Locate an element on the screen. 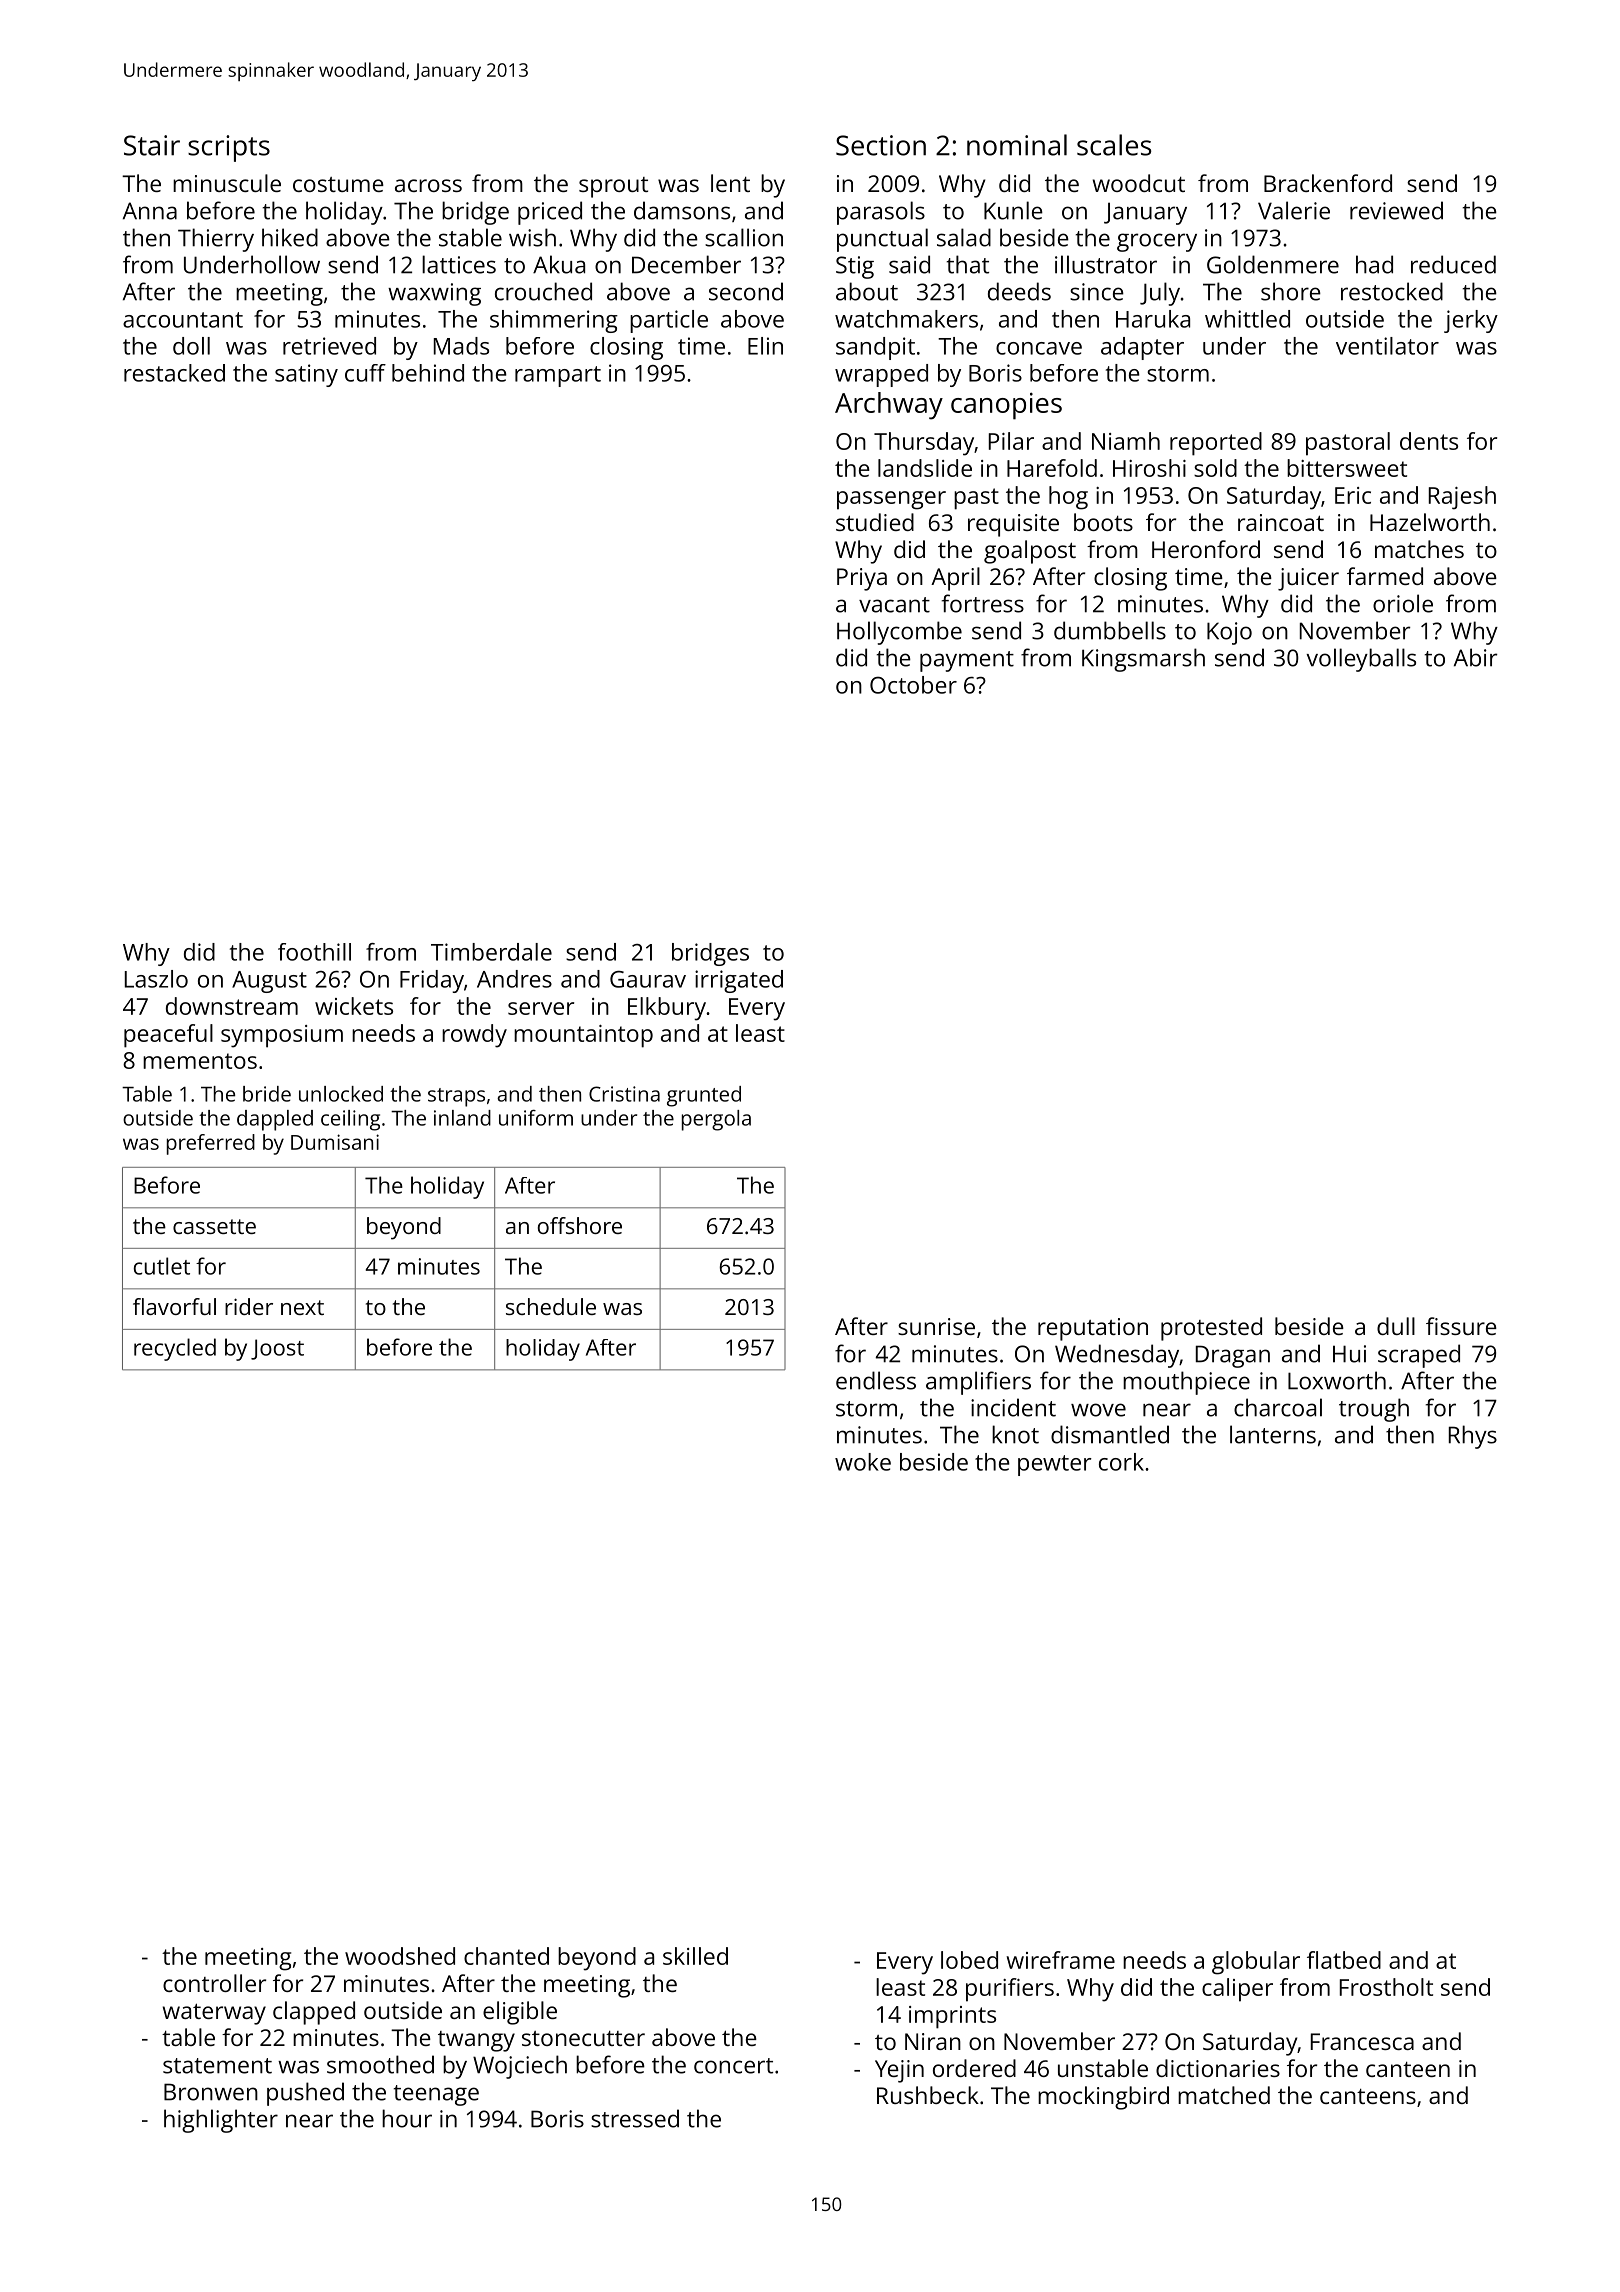 The image size is (1620, 2292). uniform is located at coordinates (536, 1118).
